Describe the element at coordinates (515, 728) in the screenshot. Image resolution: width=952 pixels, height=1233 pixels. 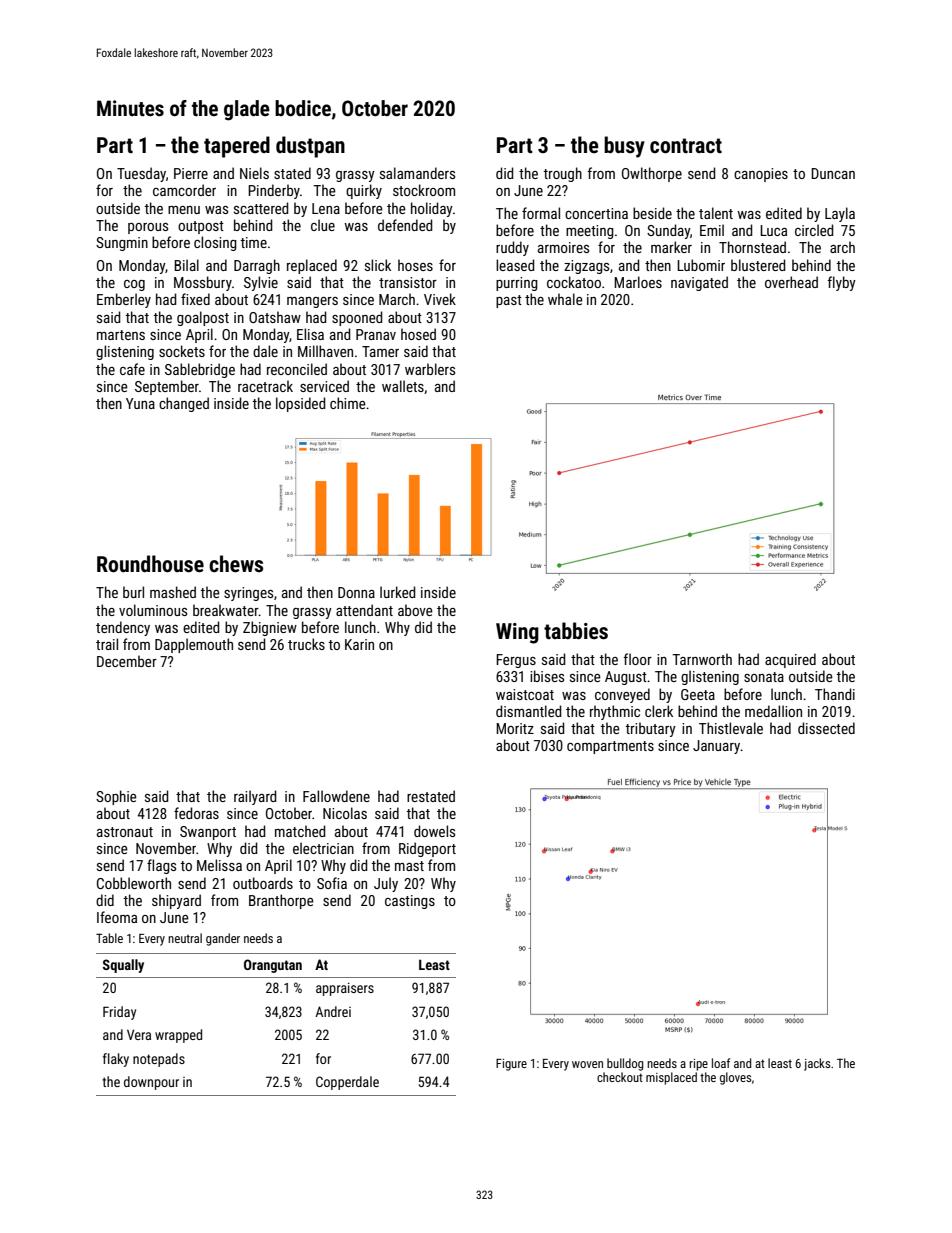
I see `Moritz` at that location.
